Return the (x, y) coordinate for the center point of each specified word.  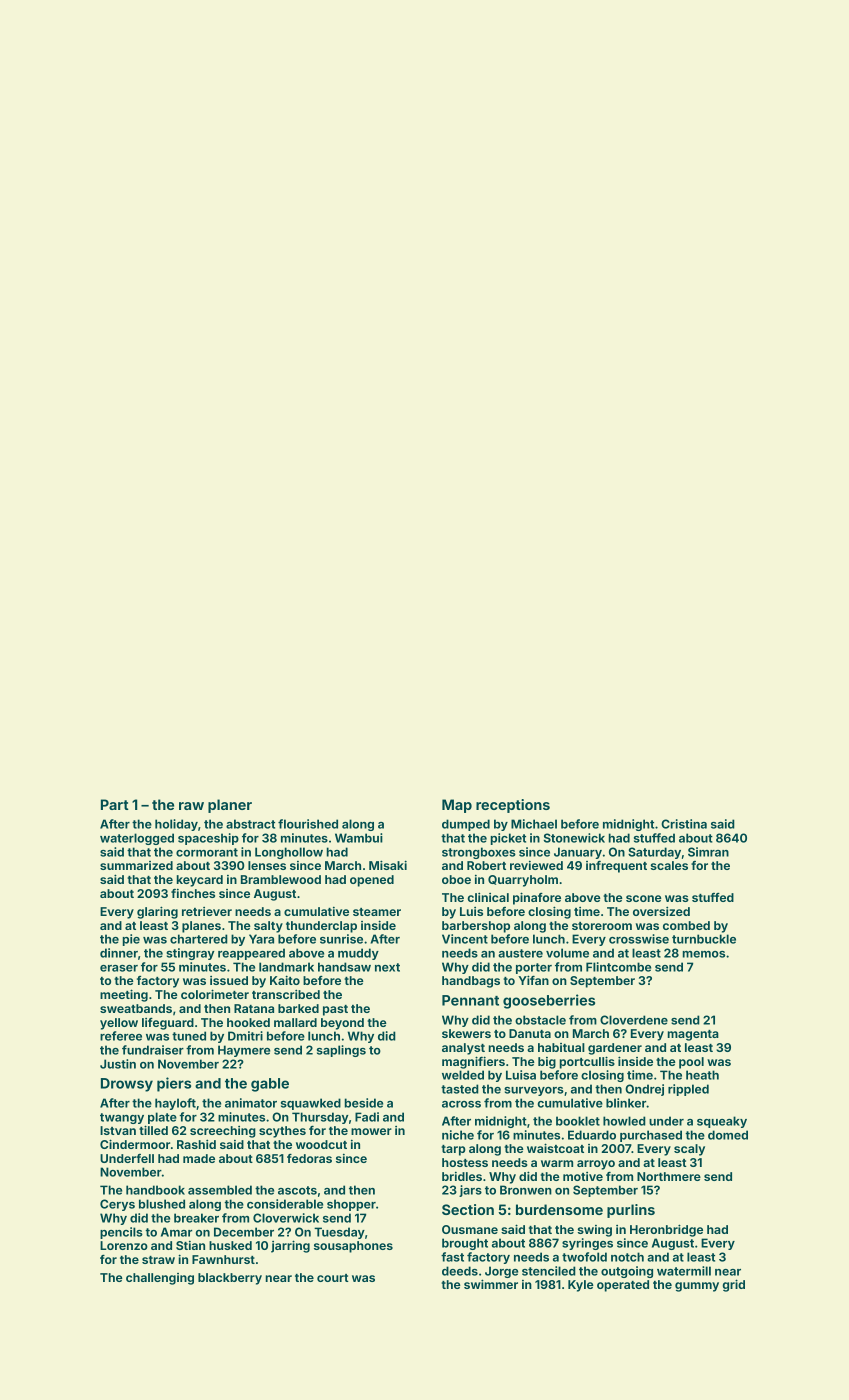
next (387, 967)
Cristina (684, 824)
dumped (466, 825)
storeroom (602, 926)
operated (623, 1286)
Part (115, 804)
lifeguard (168, 1024)
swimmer (491, 1284)
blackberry (230, 1279)
